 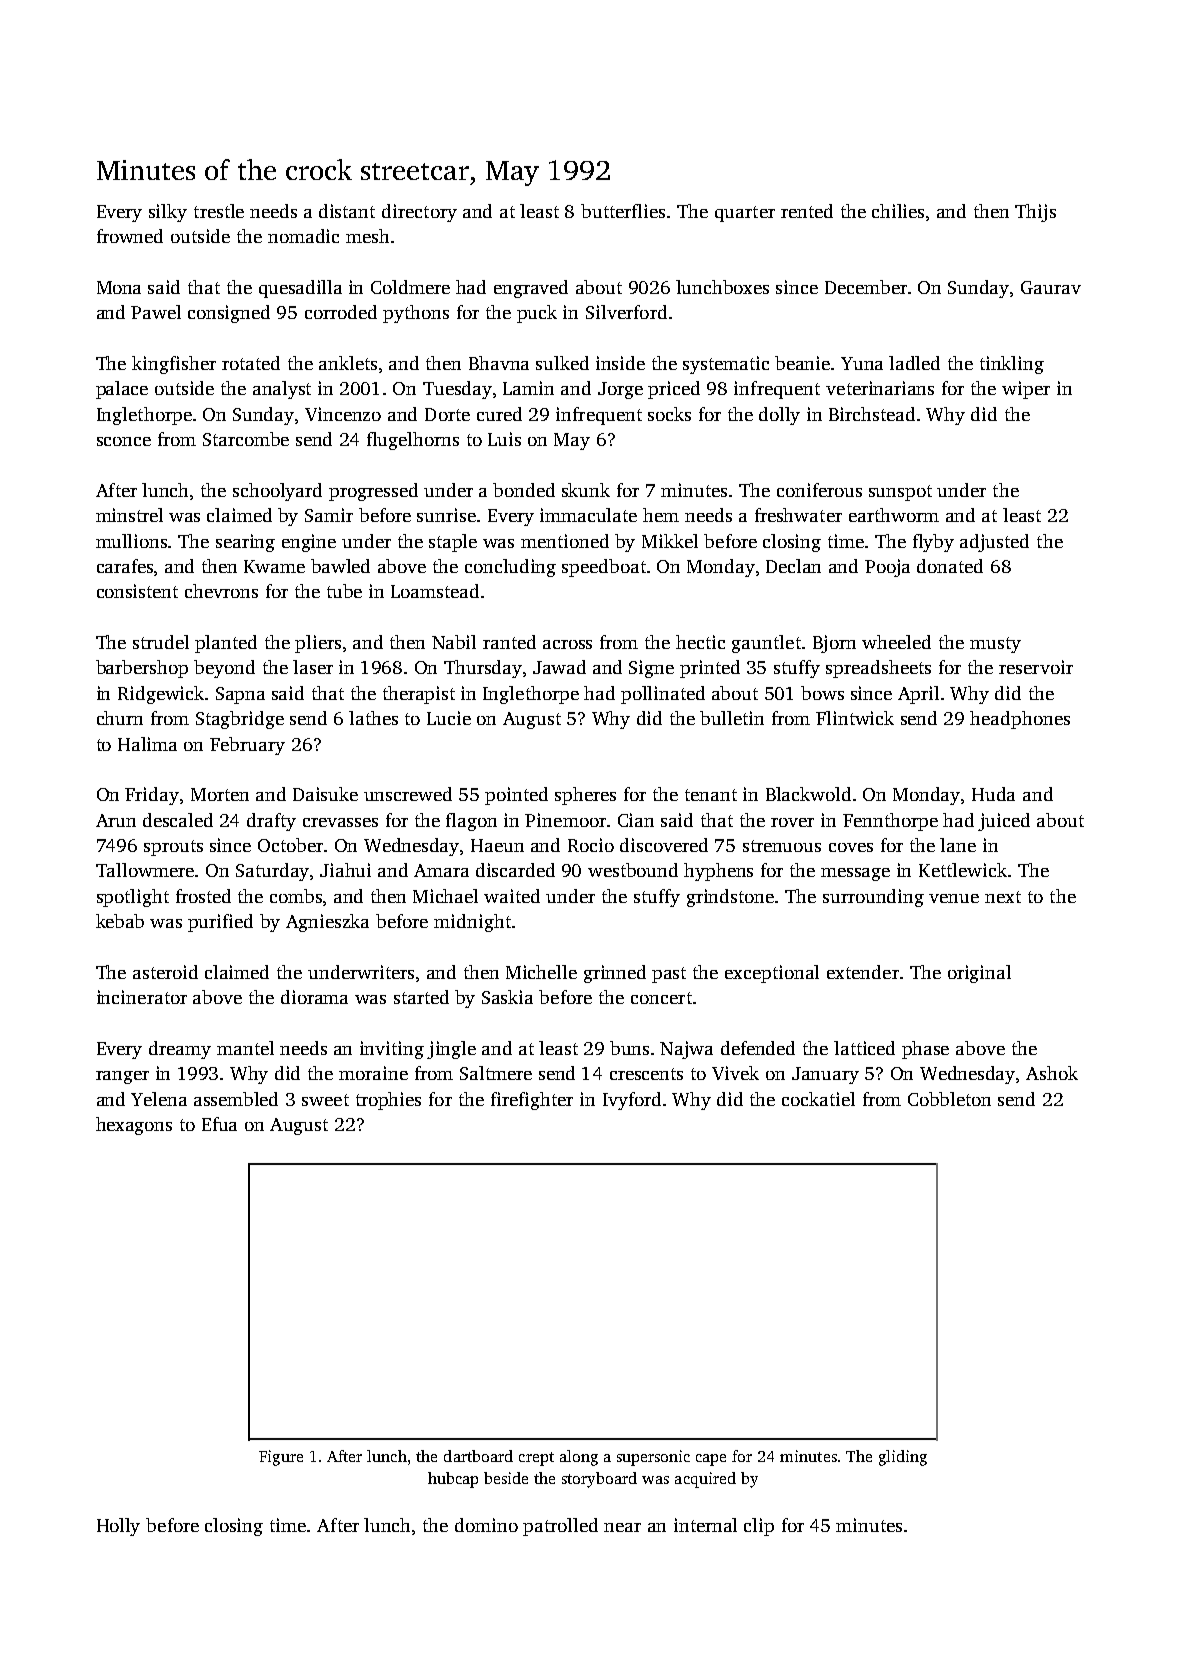 What do you see at coordinates (536, 1459) in the screenshot?
I see `crept` at bounding box center [536, 1459].
